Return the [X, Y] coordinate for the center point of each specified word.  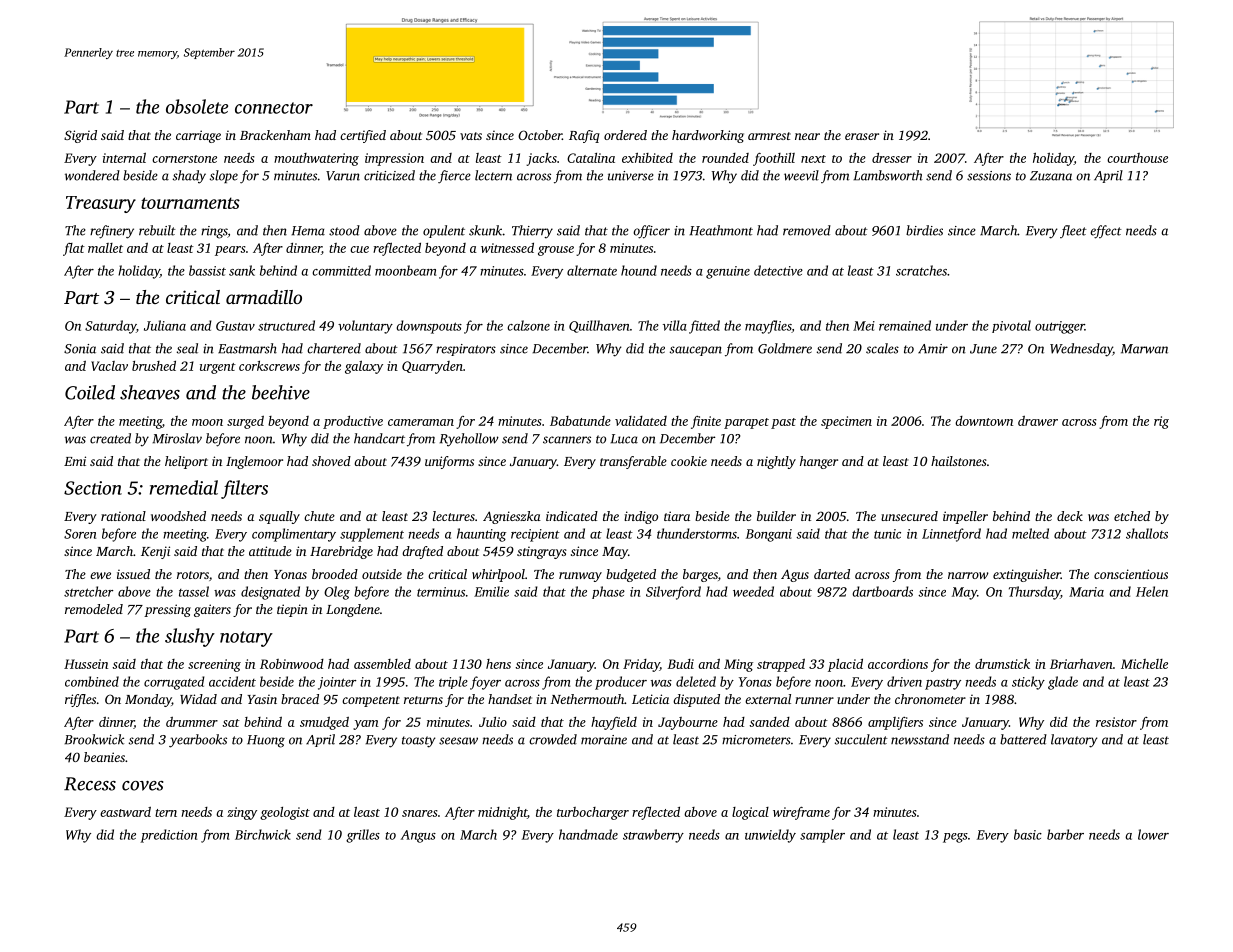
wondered [92, 175]
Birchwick [263, 834]
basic [1028, 834]
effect [1106, 232]
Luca [624, 439]
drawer [1038, 421]
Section [93, 488]
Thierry [532, 232]
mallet [105, 248]
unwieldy [770, 836]
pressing [167, 610]
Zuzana [1051, 176]
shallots [1147, 533]
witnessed [507, 248]
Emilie [491, 591]
